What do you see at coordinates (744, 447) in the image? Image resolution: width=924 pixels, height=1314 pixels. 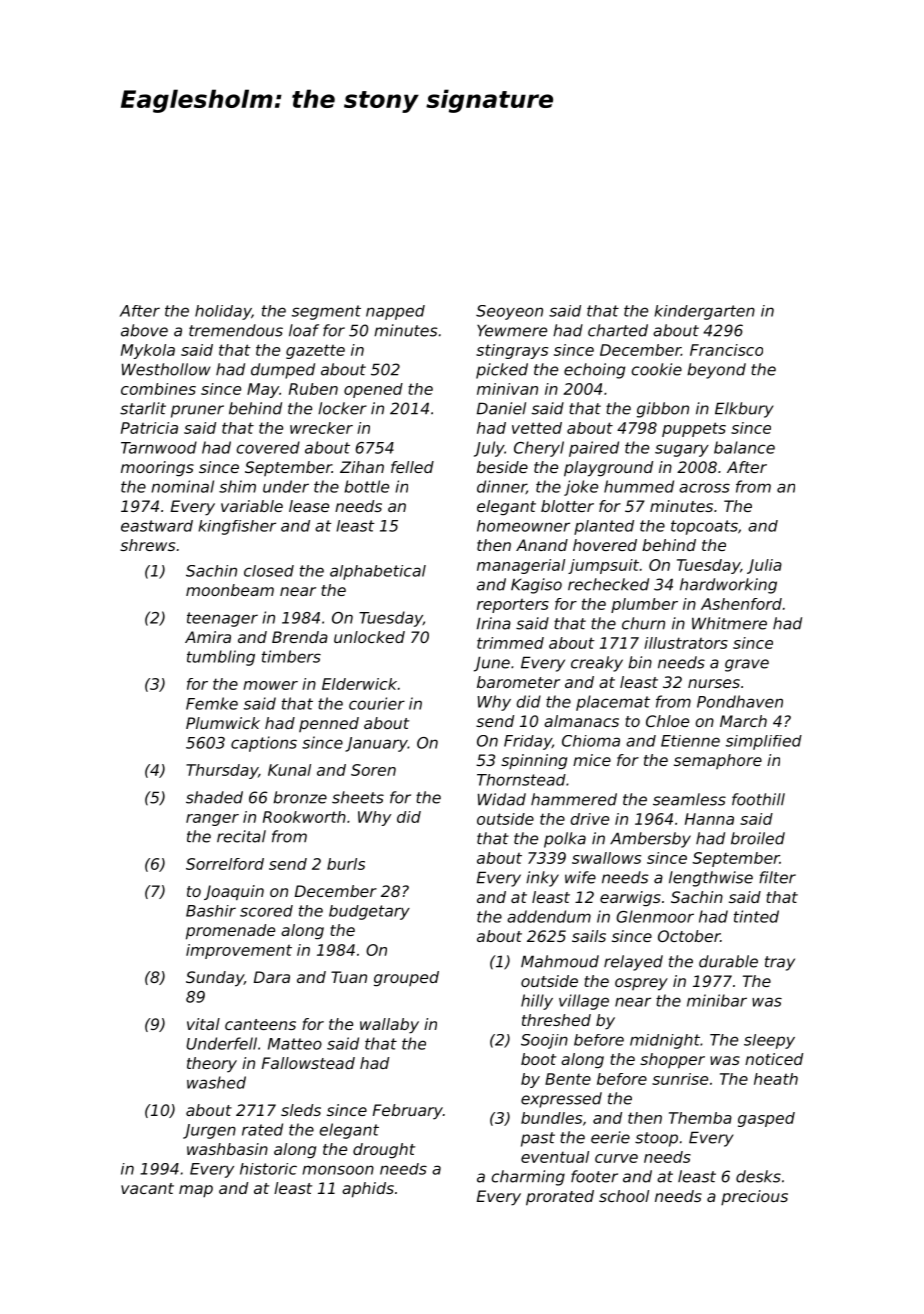 I see `balance` at bounding box center [744, 447].
